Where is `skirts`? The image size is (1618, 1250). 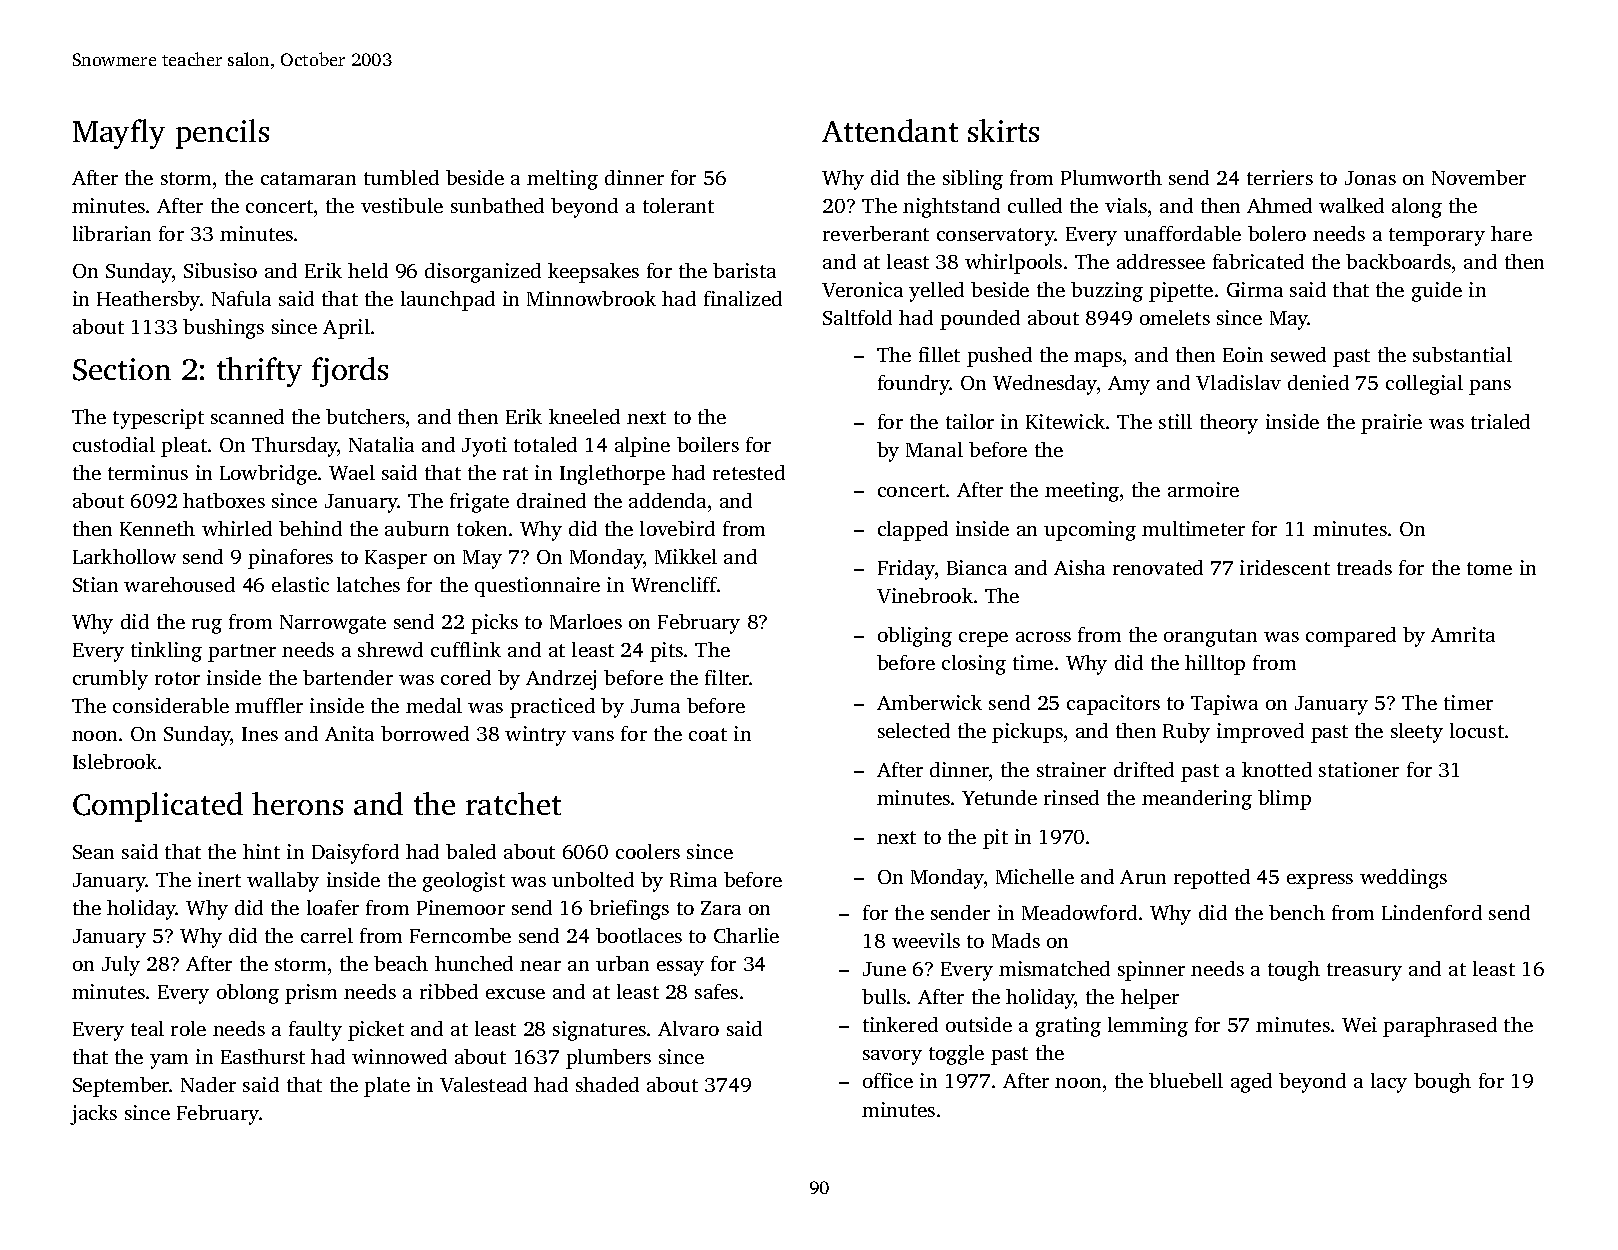 skirts is located at coordinates (1003, 130).
